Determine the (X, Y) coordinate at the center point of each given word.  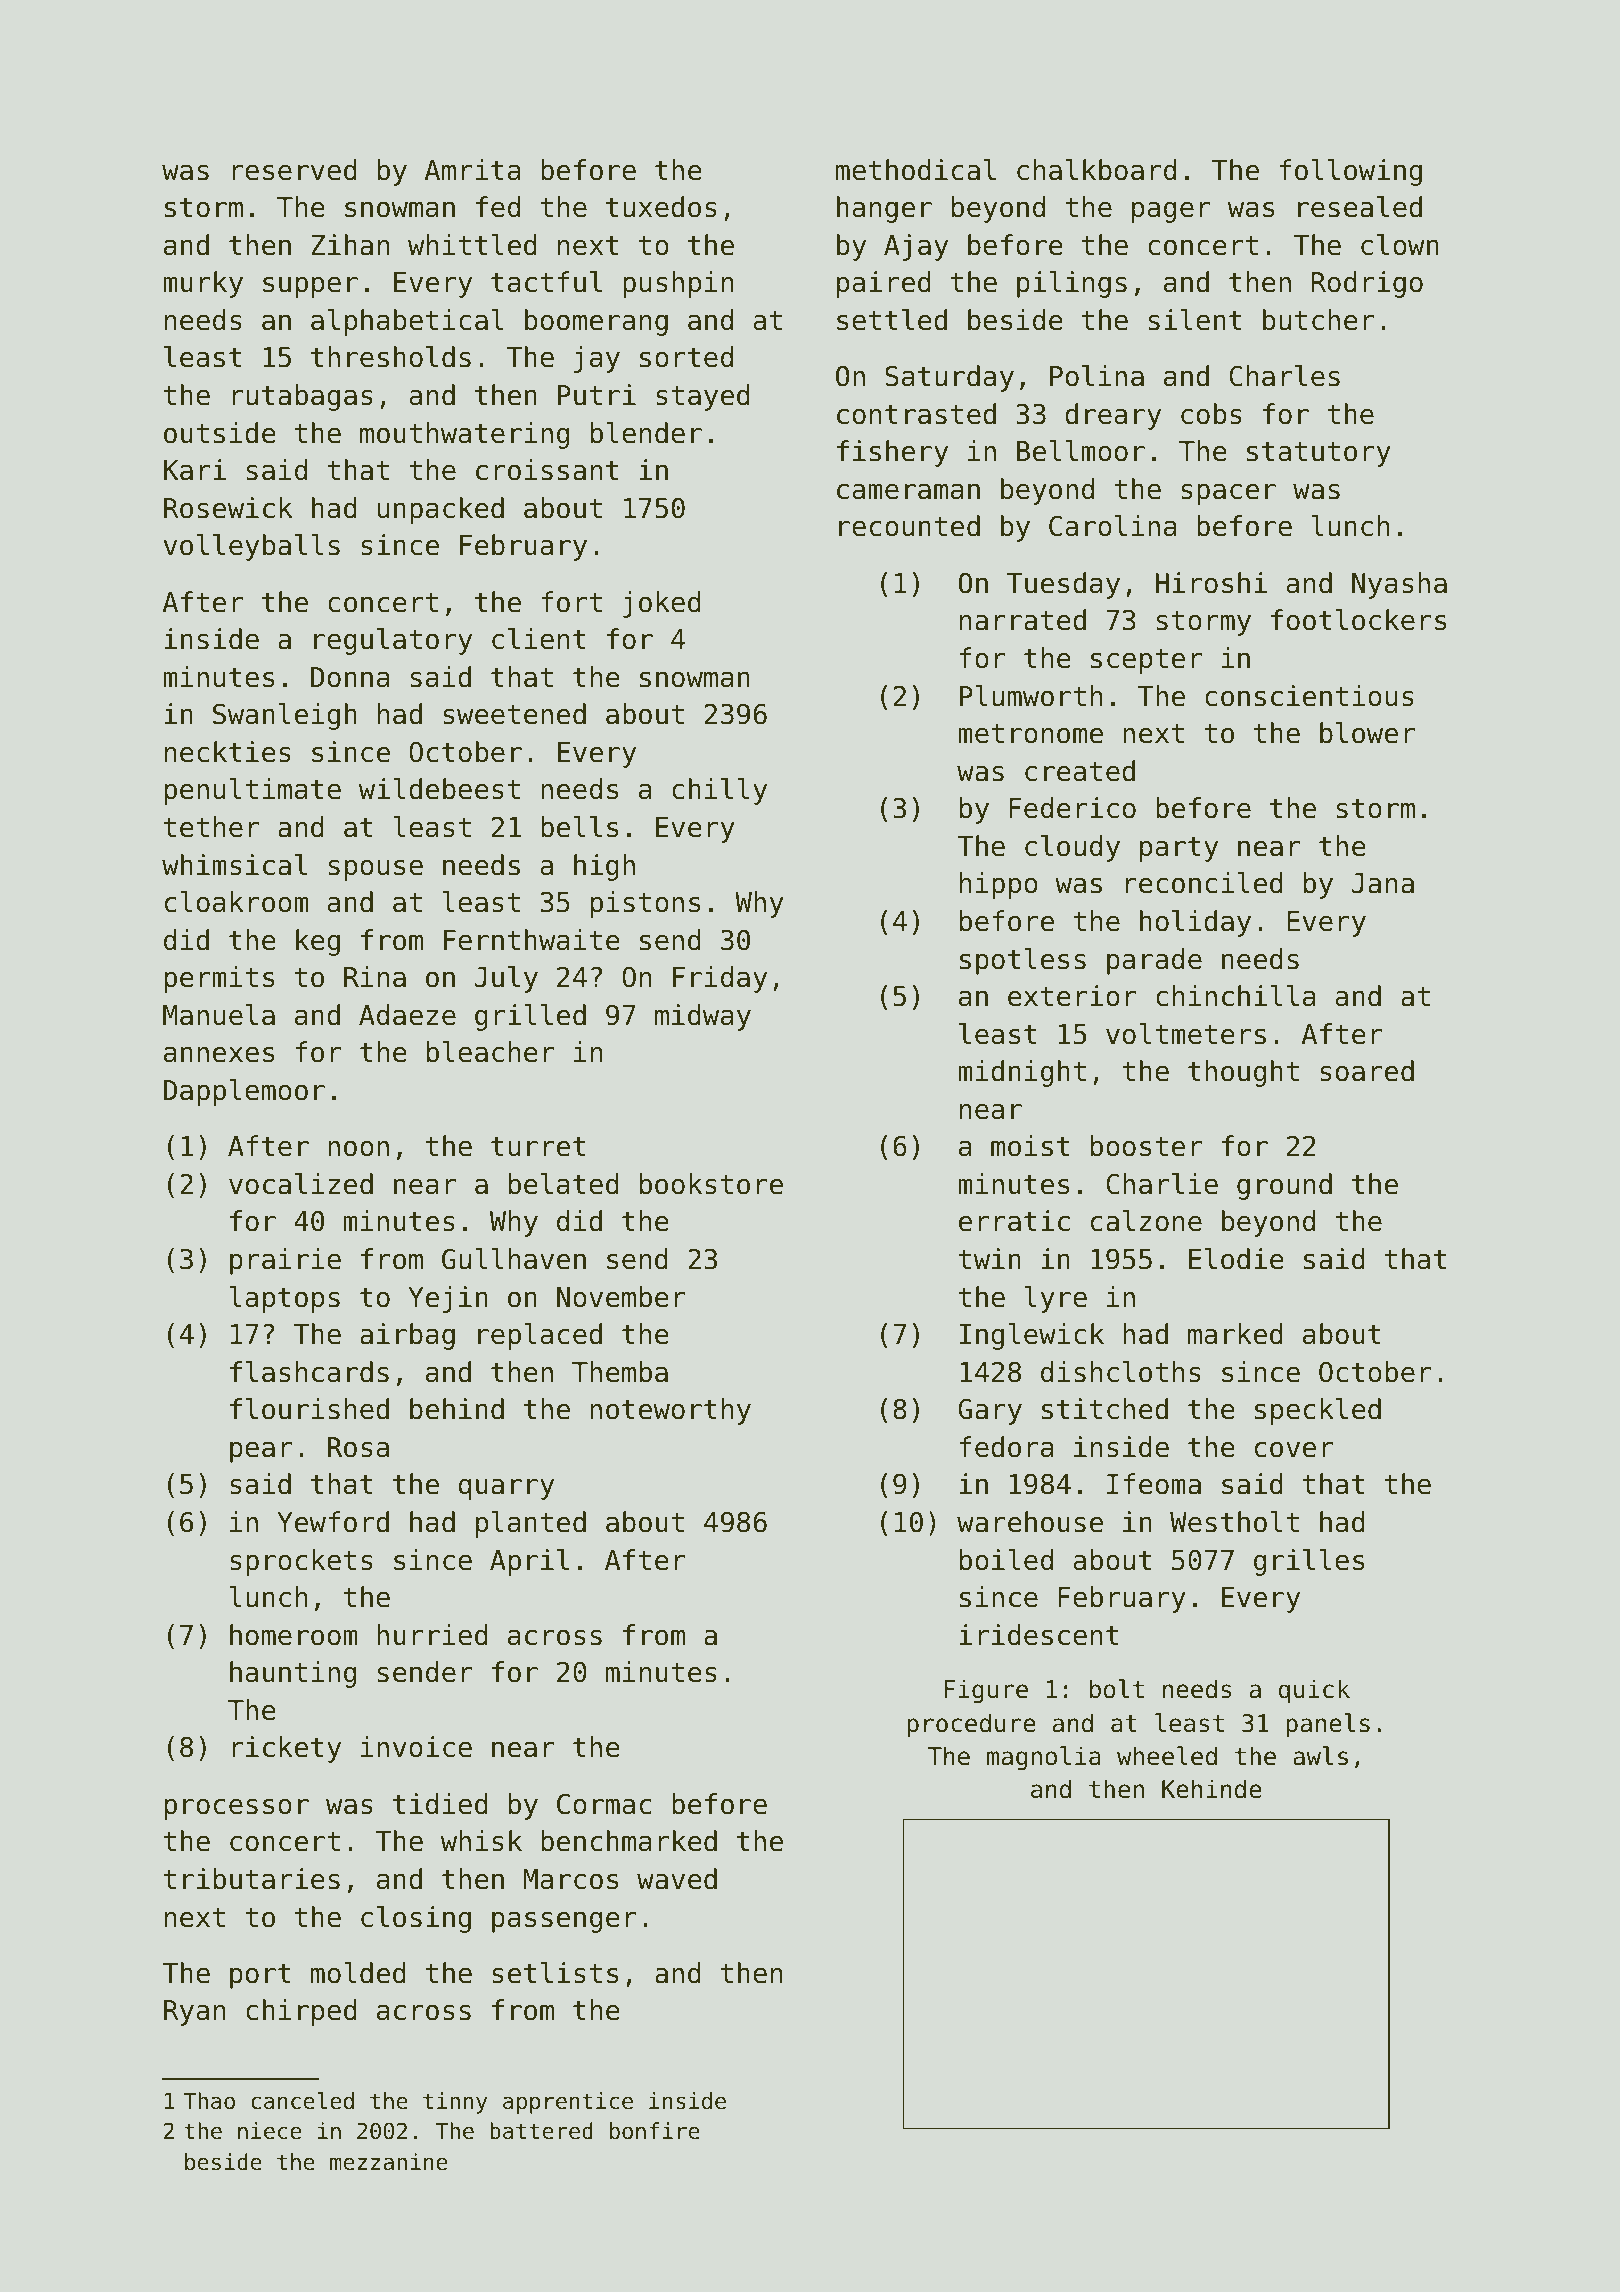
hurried (432, 1635)
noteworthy (670, 1411)
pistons (645, 904)
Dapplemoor (244, 1092)
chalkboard (1096, 170)
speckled (1318, 1411)
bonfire (655, 2131)
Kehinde (1212, 1789)
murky (203, 284)
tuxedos (661, 207)
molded (358, 1973)
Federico (1072, 808)
